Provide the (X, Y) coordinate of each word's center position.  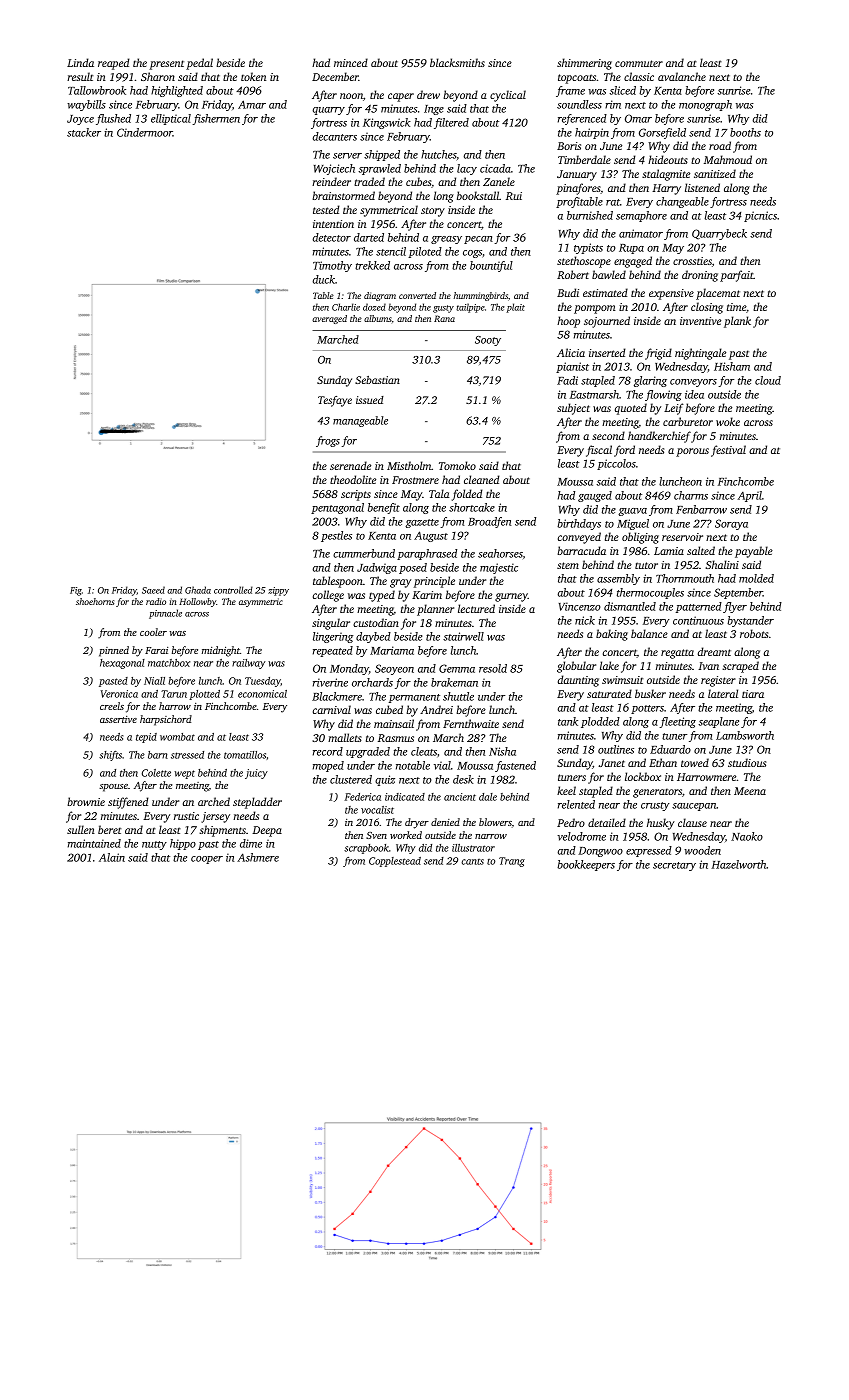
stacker (84, 132)
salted (701, 550)
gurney (511, 597)
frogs (328, 441)
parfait (737, 276)
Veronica (119, 694)
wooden (702, 850)
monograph (705, 105)
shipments (222, 831)
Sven (376, 835)
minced (351, 62)
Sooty (488, 341)
